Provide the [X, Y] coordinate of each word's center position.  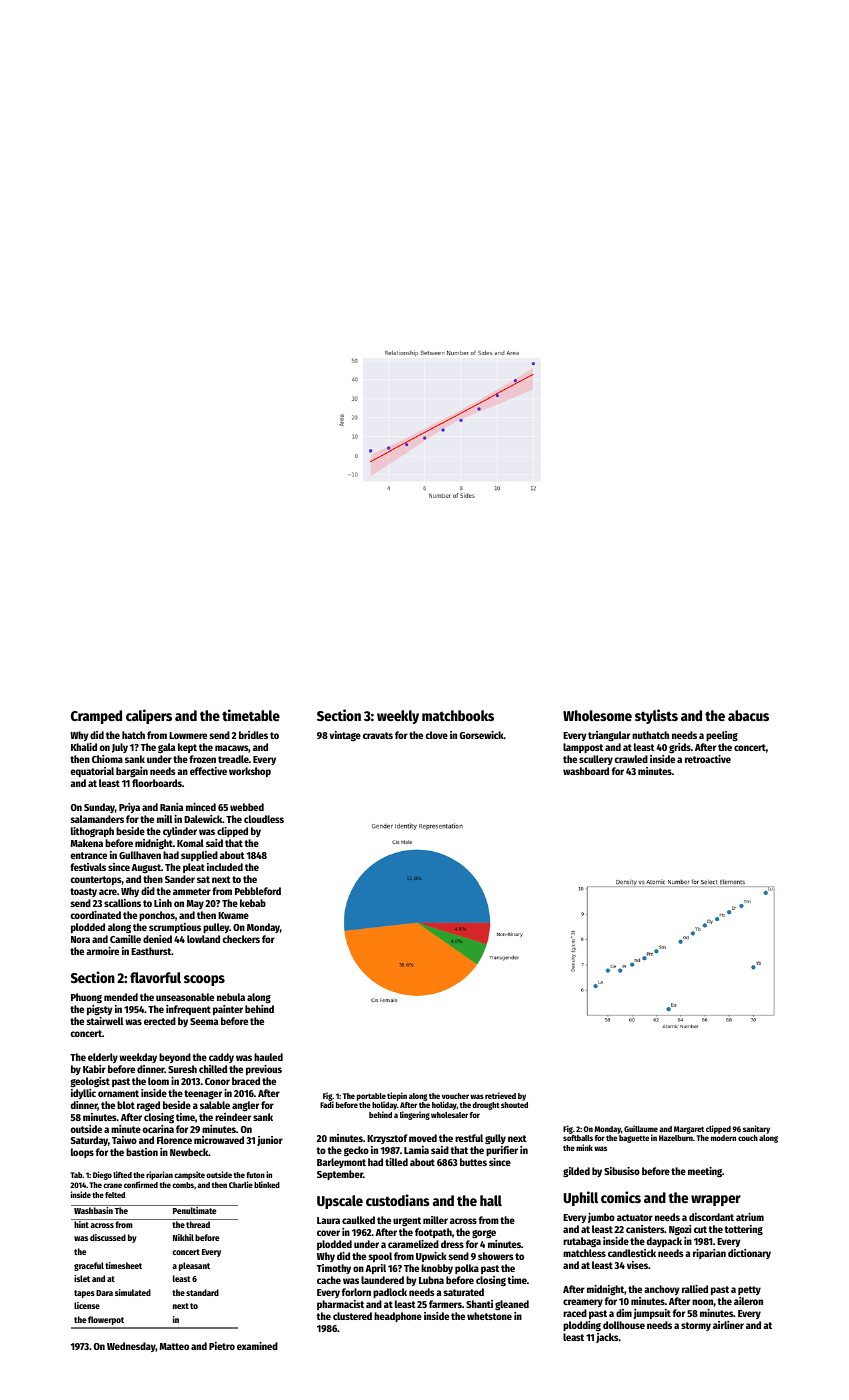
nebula [231, 997]
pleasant [194, 1266]
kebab [253, 903]
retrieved [500, 1095]
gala [166, 748]
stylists [656, 716]
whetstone [489, 1316]
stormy [696, 1326]
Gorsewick [482, 735]
